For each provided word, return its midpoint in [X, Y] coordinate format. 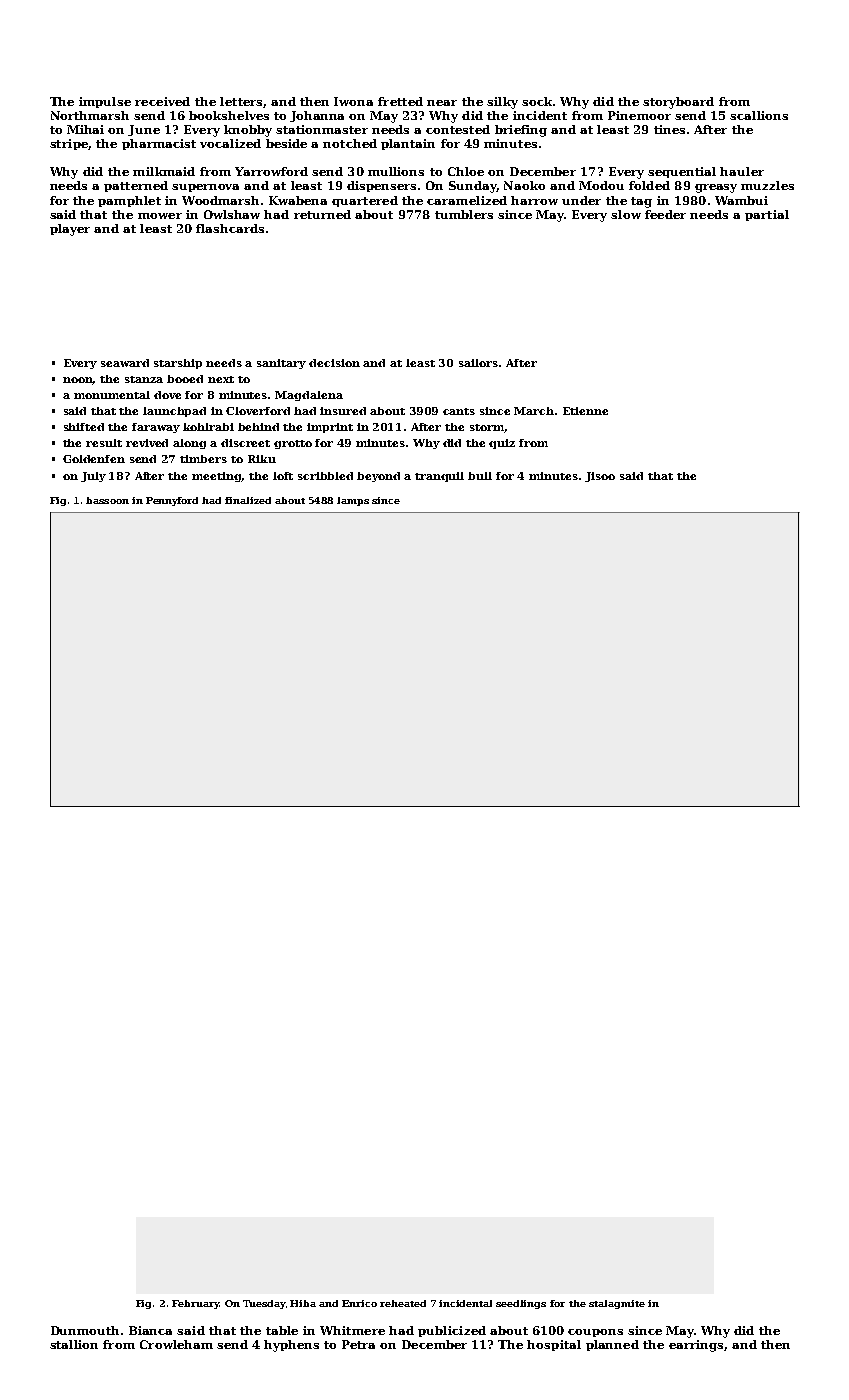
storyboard [678, 103]
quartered [365, 201]
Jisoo [600, 477]
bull [480, 476]
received [162, 101]
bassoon [107, 500]
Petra [358, 1344]
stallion [74, 1344]
